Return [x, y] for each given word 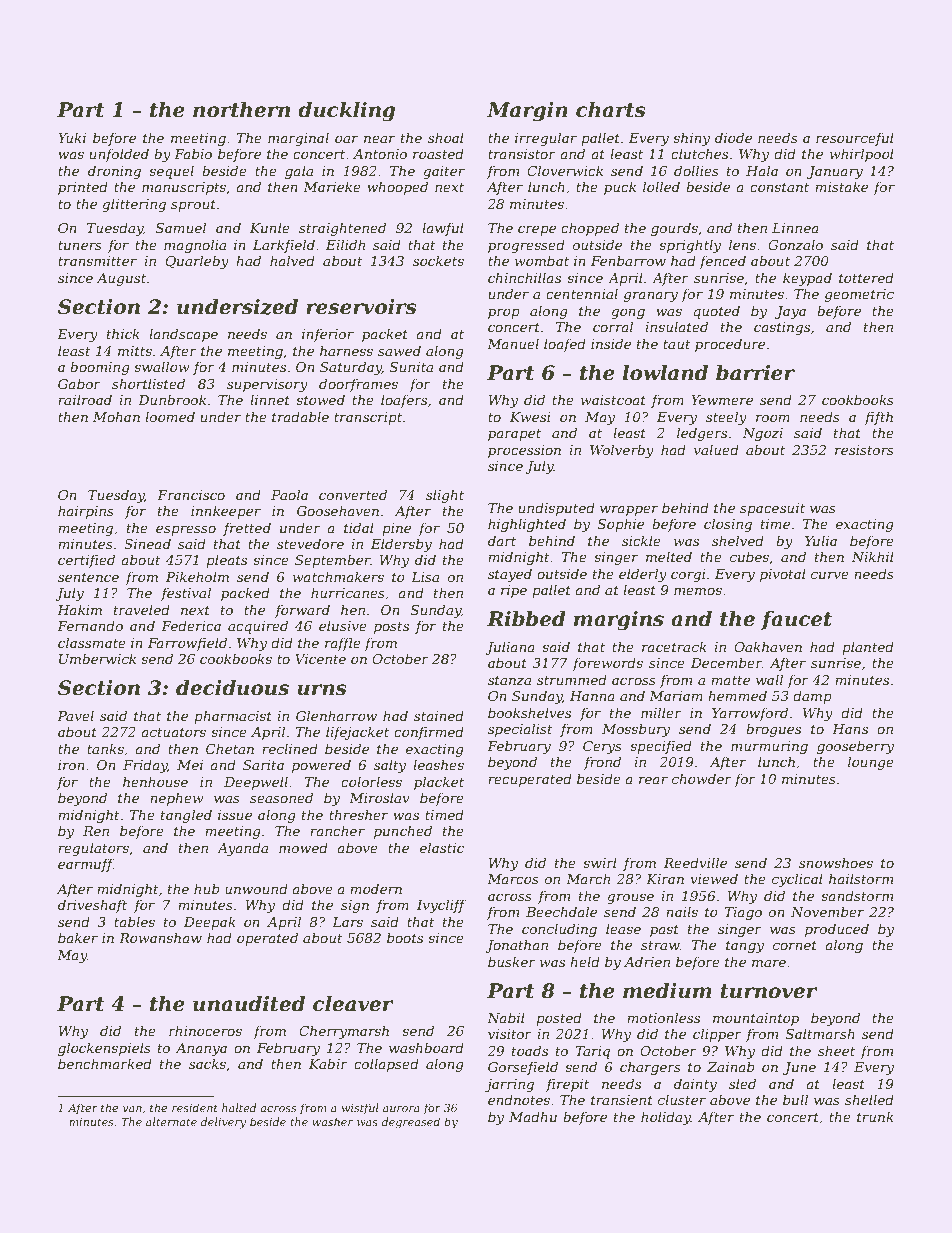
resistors [864, 450]
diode [733, 137]
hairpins [86, 512]
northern [241, 110]
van [132, 1109]
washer [332, 1121]
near [379, 139]
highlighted [527, 525]
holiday [666, 1118]
